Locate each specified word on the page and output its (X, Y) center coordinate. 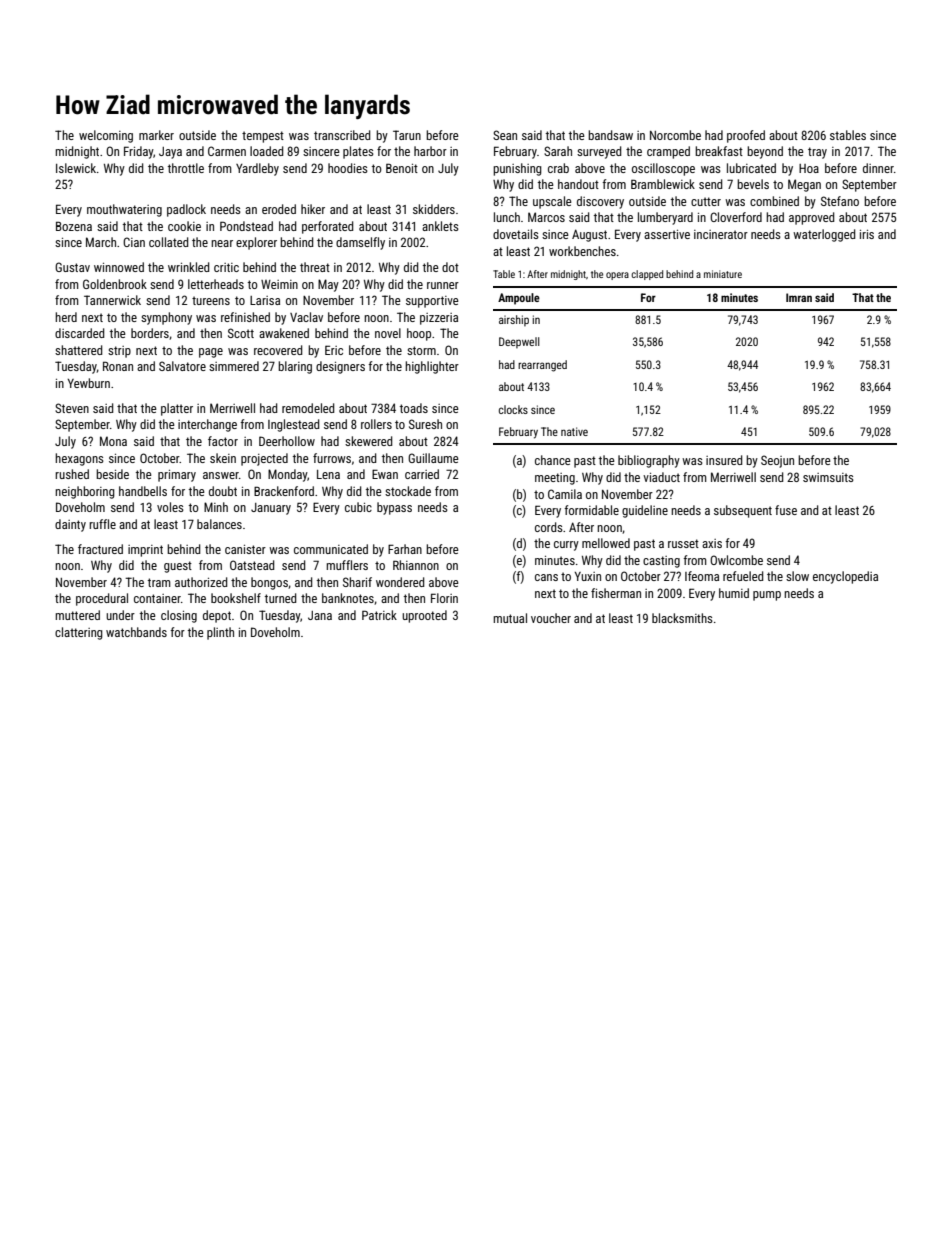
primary (177, 476)
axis (712, 543)
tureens (211, 300)
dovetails (516, 234)
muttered (77, 615)
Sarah (558, 151)
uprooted (424, 616)
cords (549, 527)
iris (867, 234)
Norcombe (675, 135)
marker (156, 135)
